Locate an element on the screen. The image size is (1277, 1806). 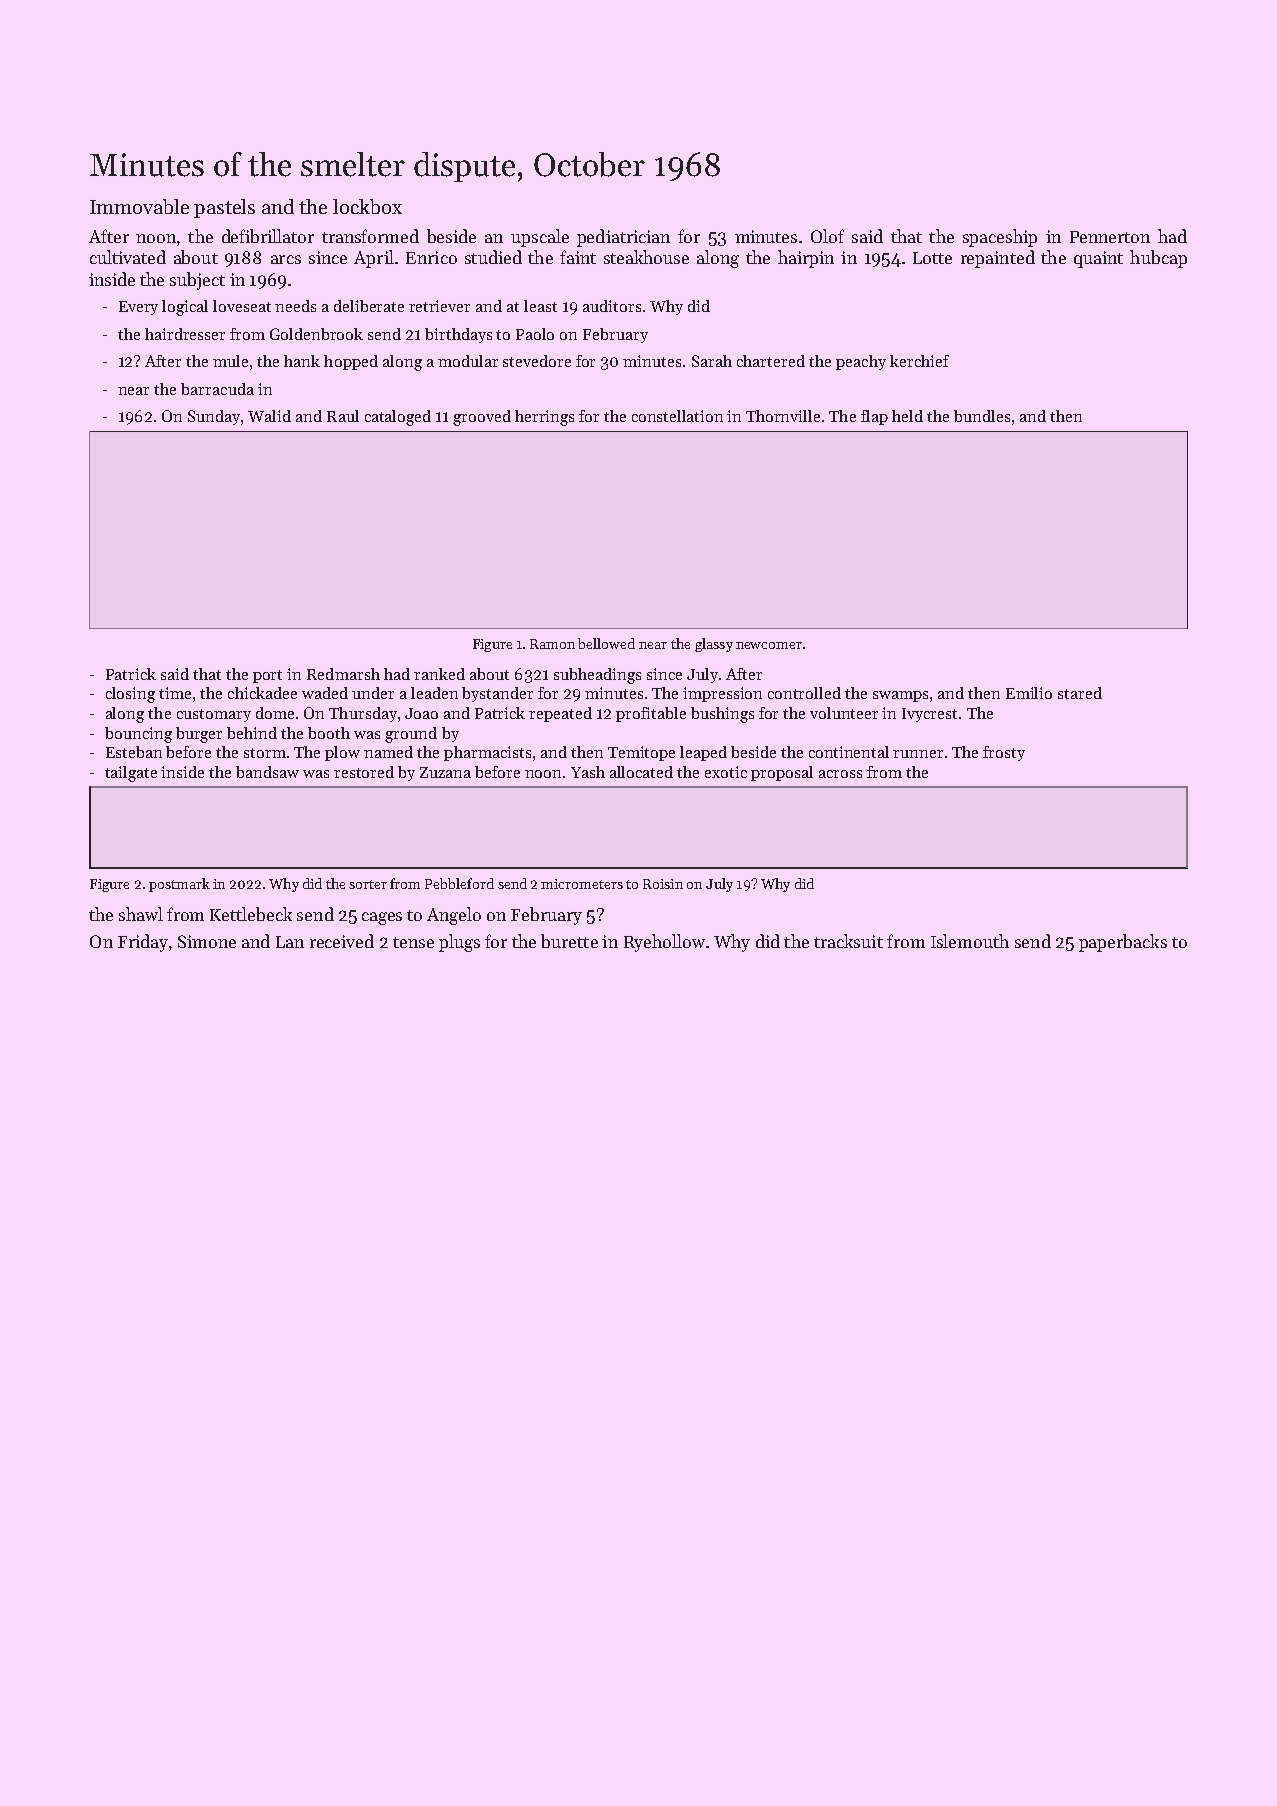
closing is located at coordinates (130, 695).
